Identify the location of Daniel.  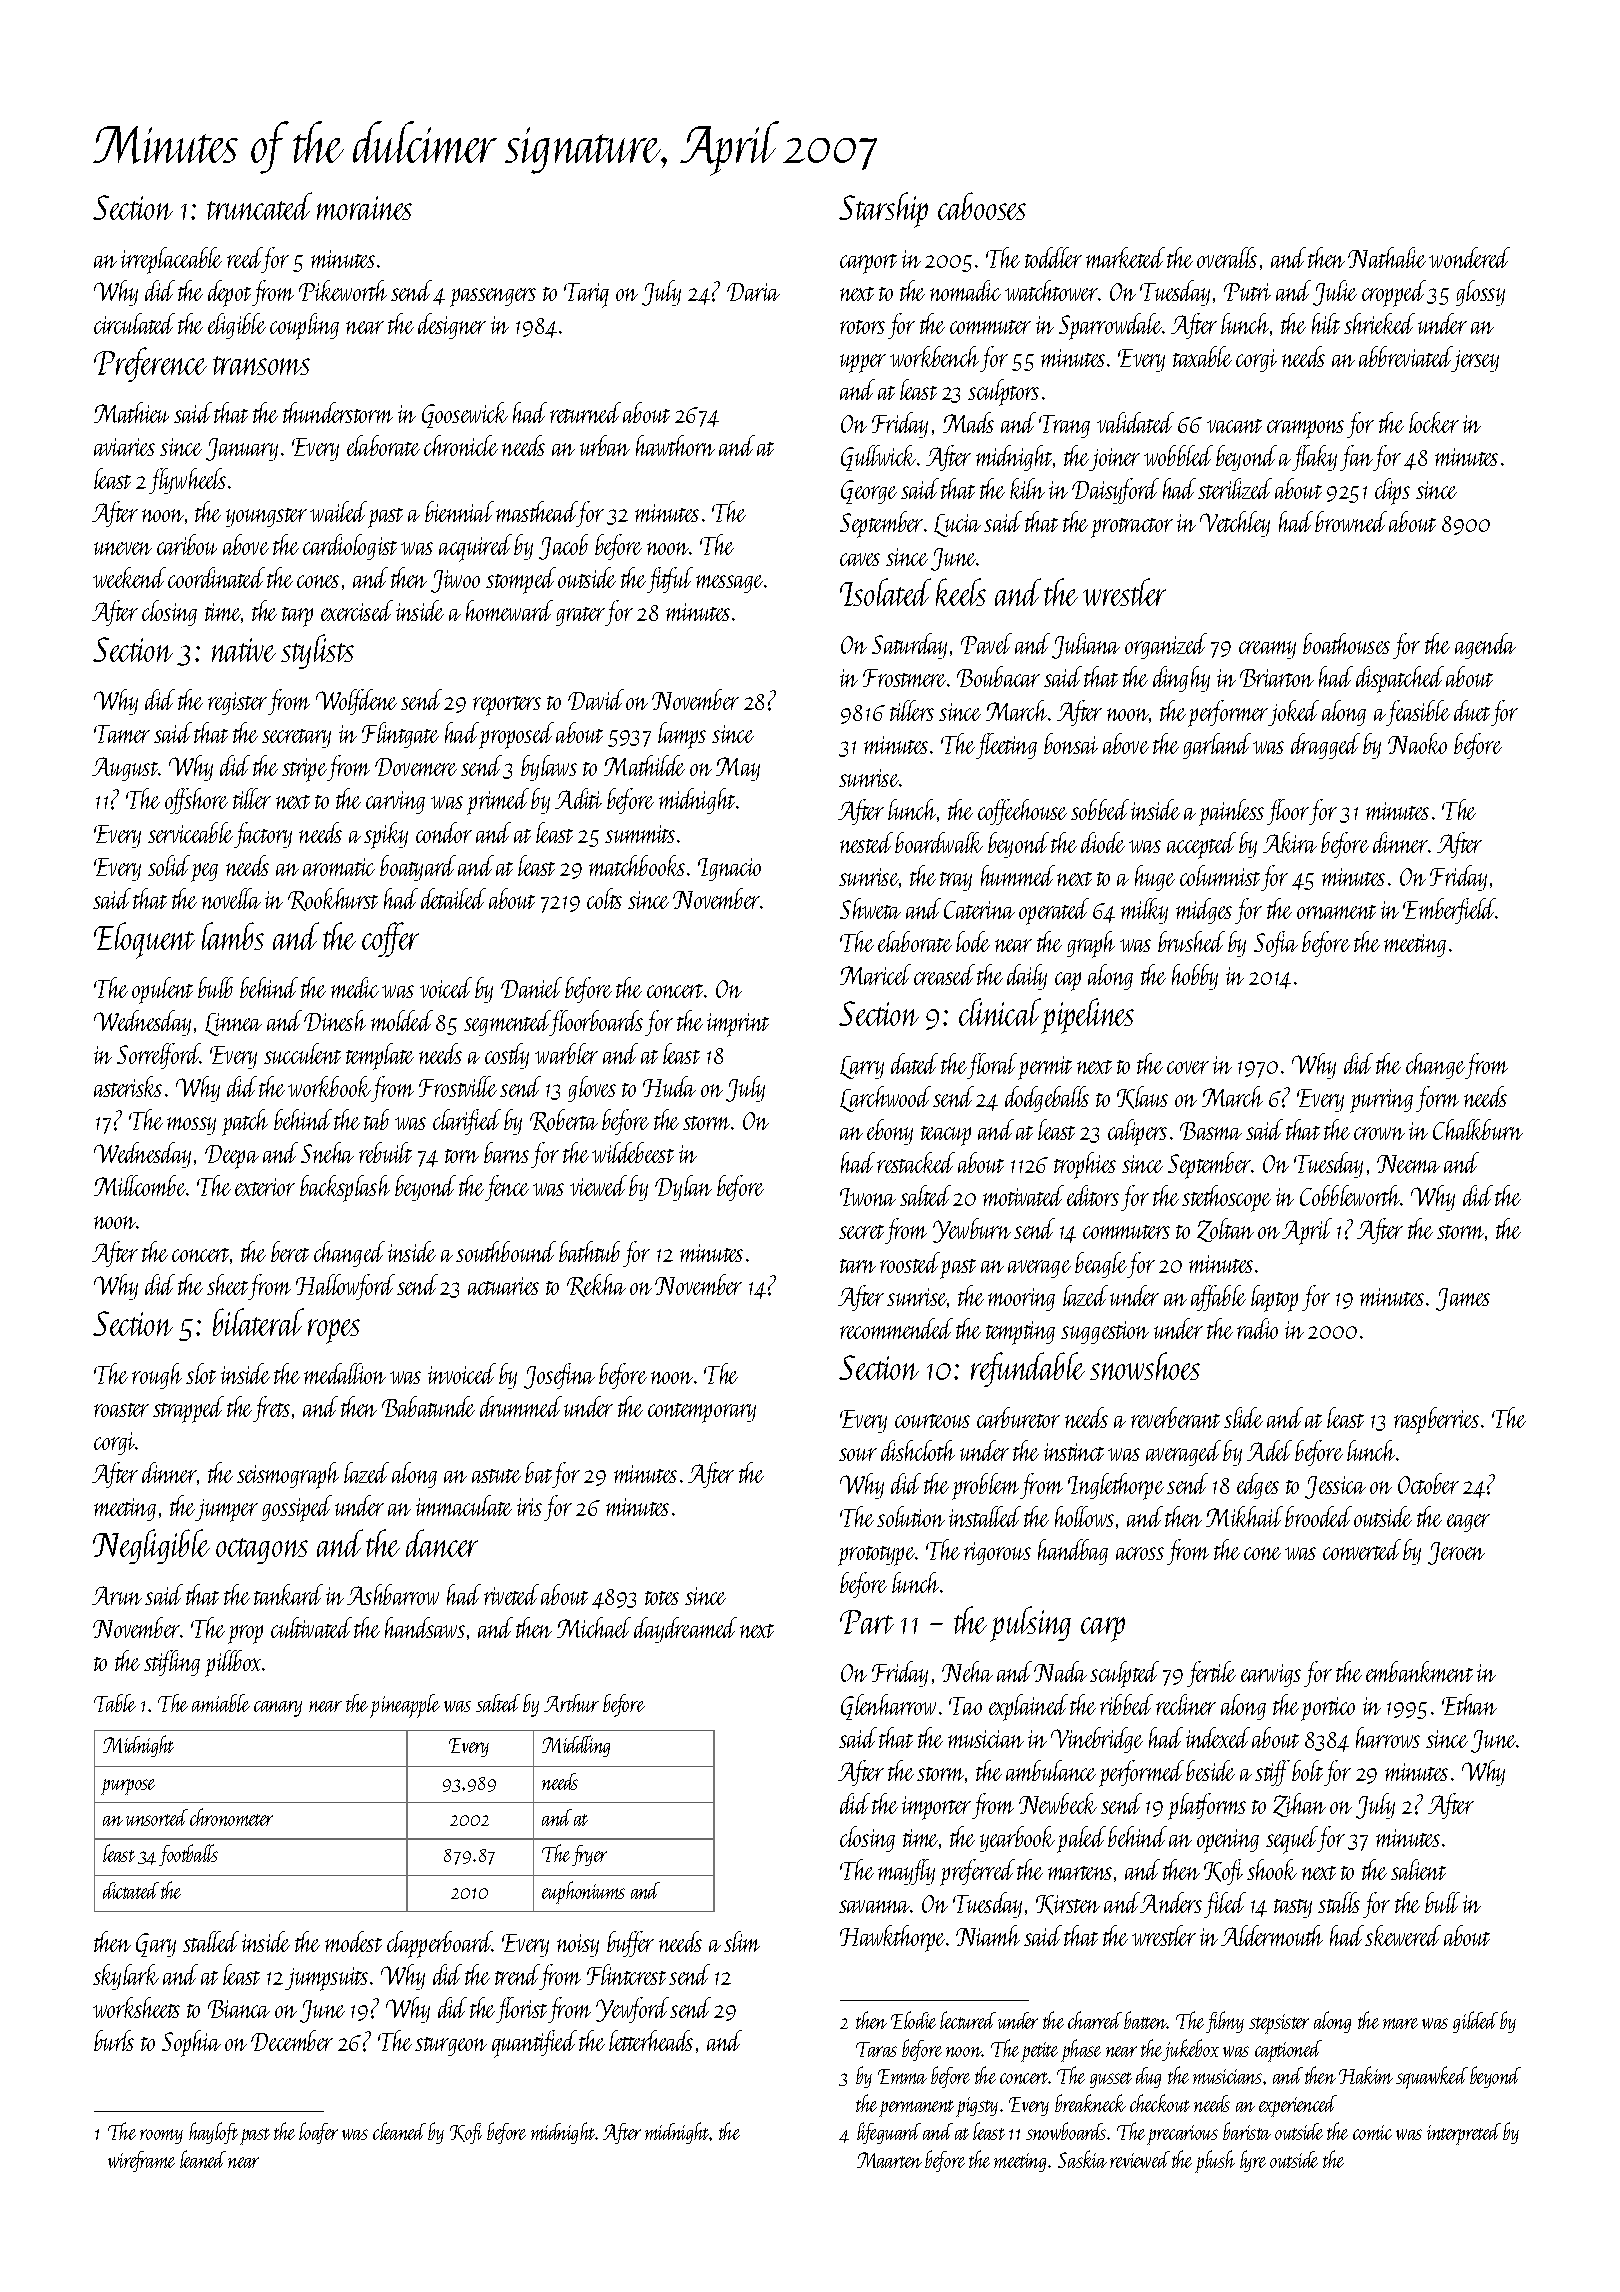
(531, 987).
